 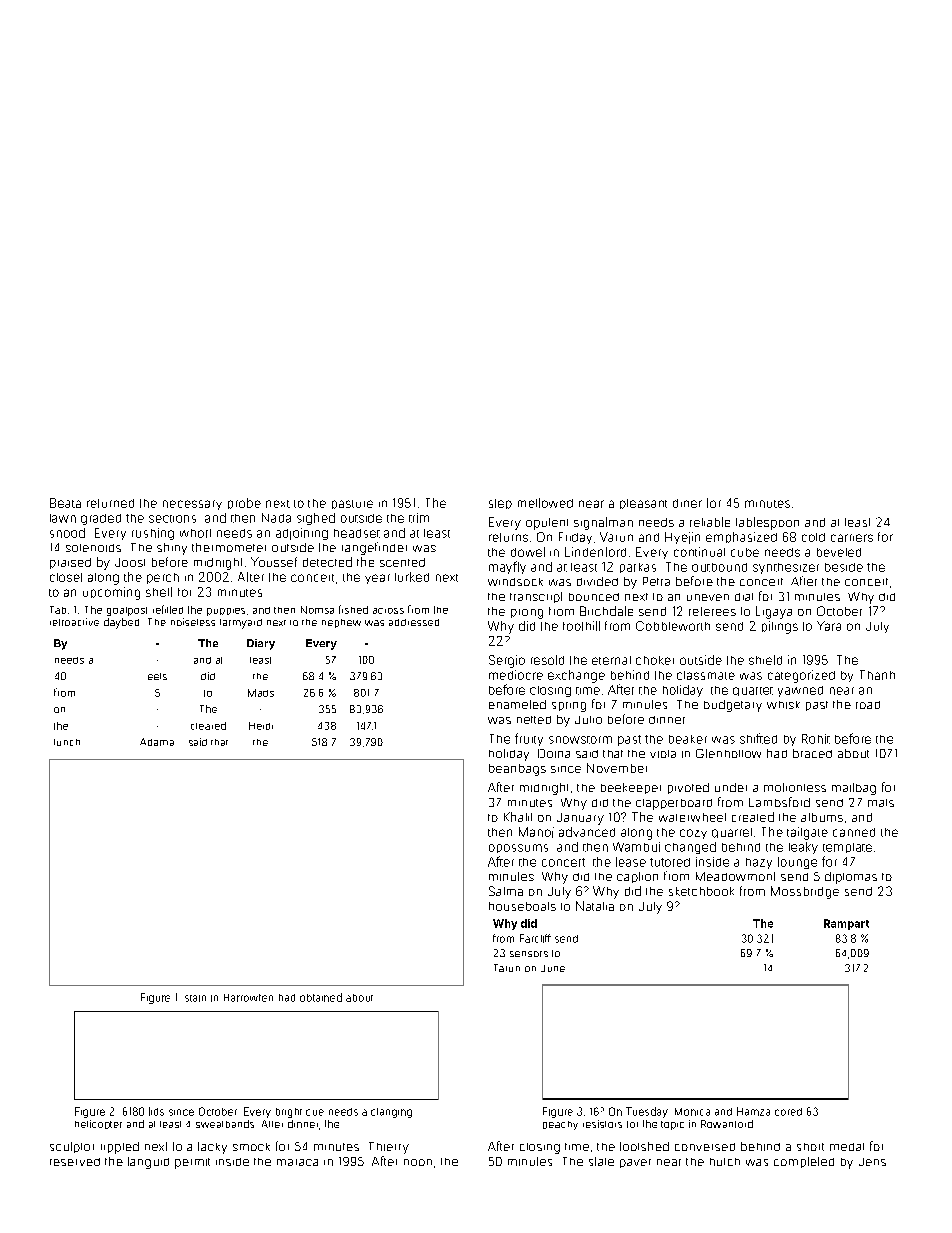 What do you see at coordinates (786, 568) in the screenshot?
I see `synthesizer` at bounding box center [786, 568].
